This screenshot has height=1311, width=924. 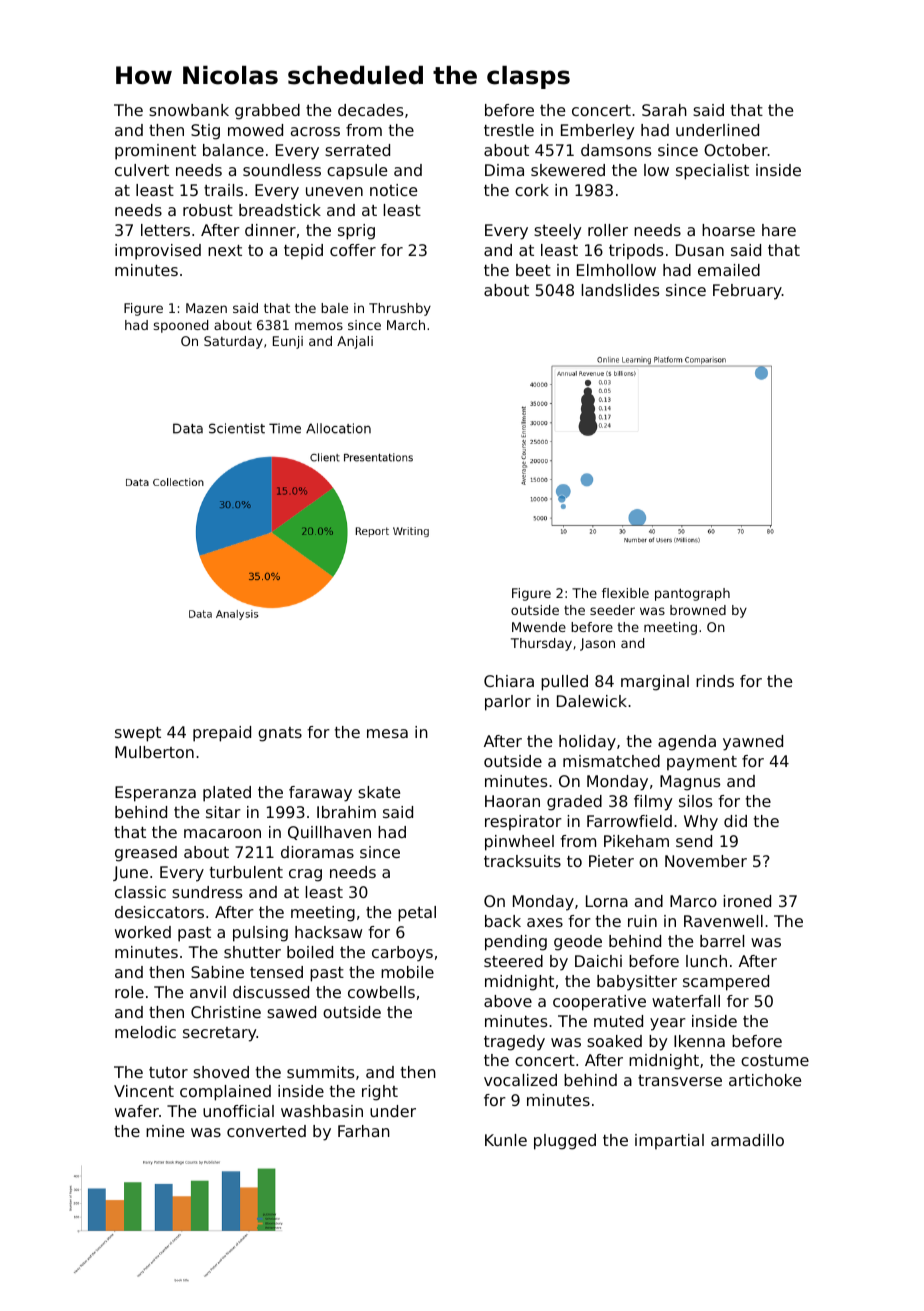 What do you see at coordinates (322, 1111) in the screenshot?
I see `washbasin` at bounding box center [322, 1111].
